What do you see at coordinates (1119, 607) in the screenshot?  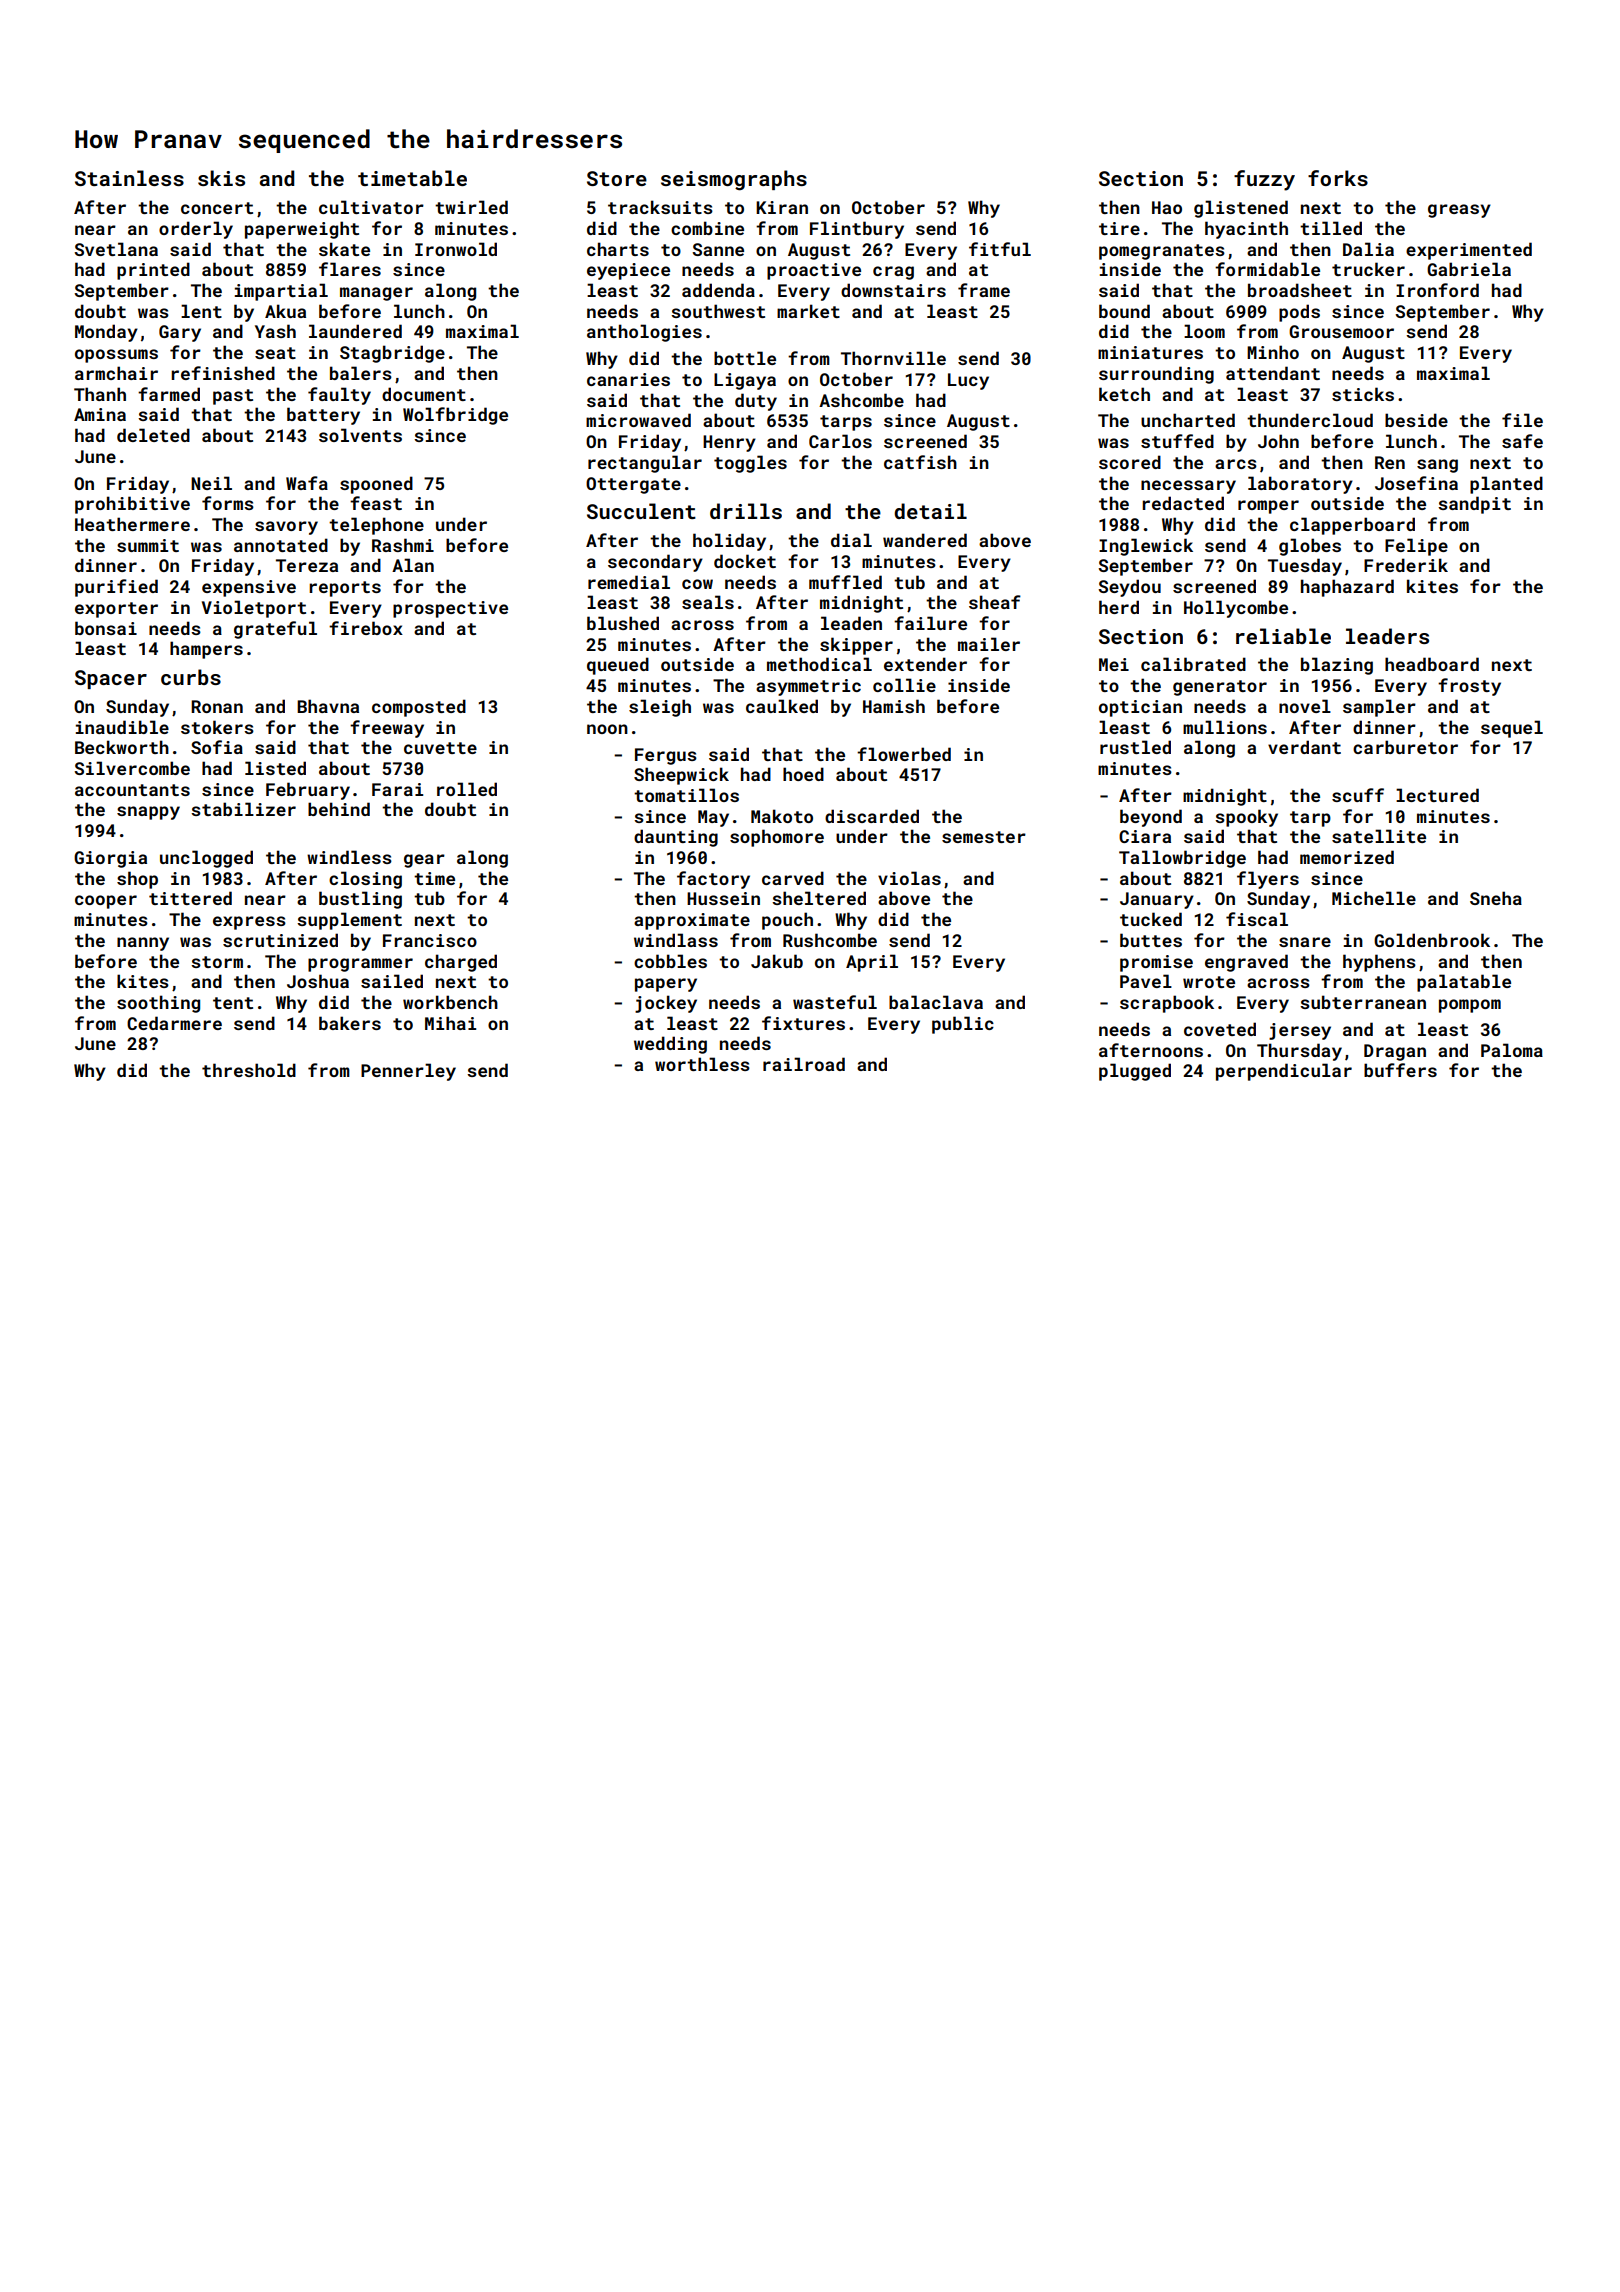 I see `herd` at bounding box center [1119, 607].
